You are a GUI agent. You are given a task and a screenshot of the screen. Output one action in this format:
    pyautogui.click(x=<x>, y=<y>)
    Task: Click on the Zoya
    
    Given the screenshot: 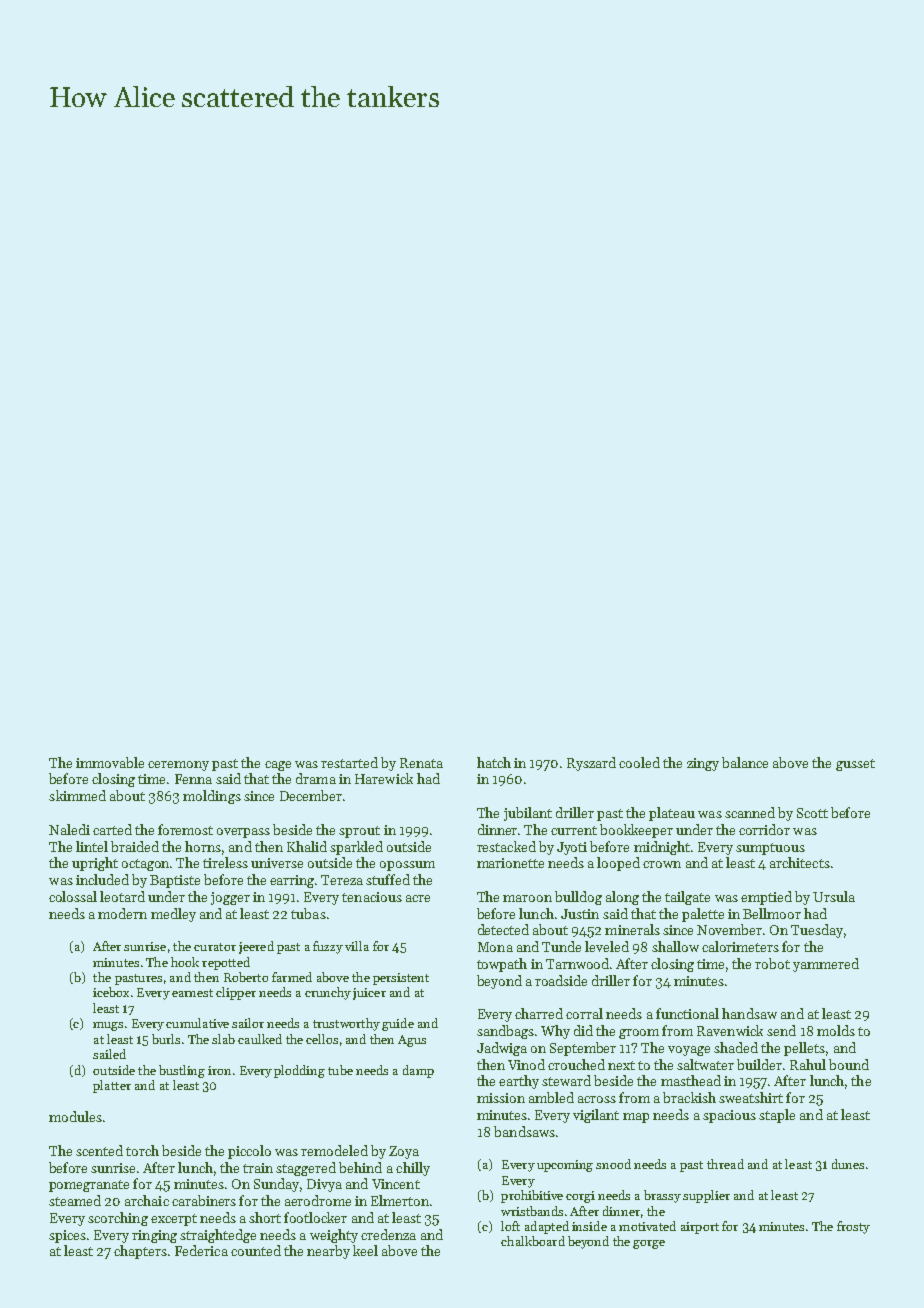 What is the action you would take?
    pyautogui.click(x=404, y=1152)
